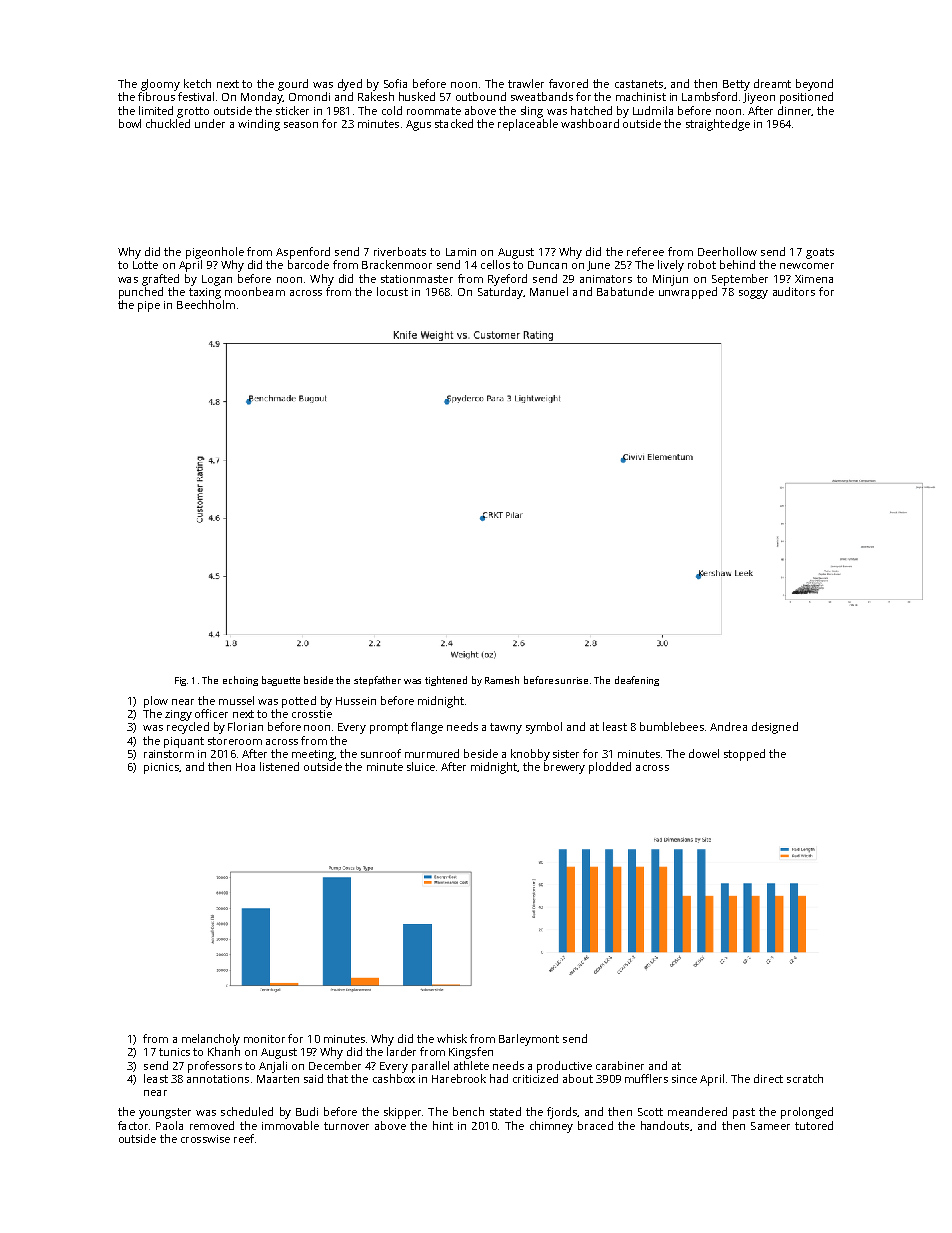 The width and height of the screenshot is (952, 1233). What do you see at coordinates (395, 83) in the screenshot?
I see `Sofia` at bounding box center [395, 83].
